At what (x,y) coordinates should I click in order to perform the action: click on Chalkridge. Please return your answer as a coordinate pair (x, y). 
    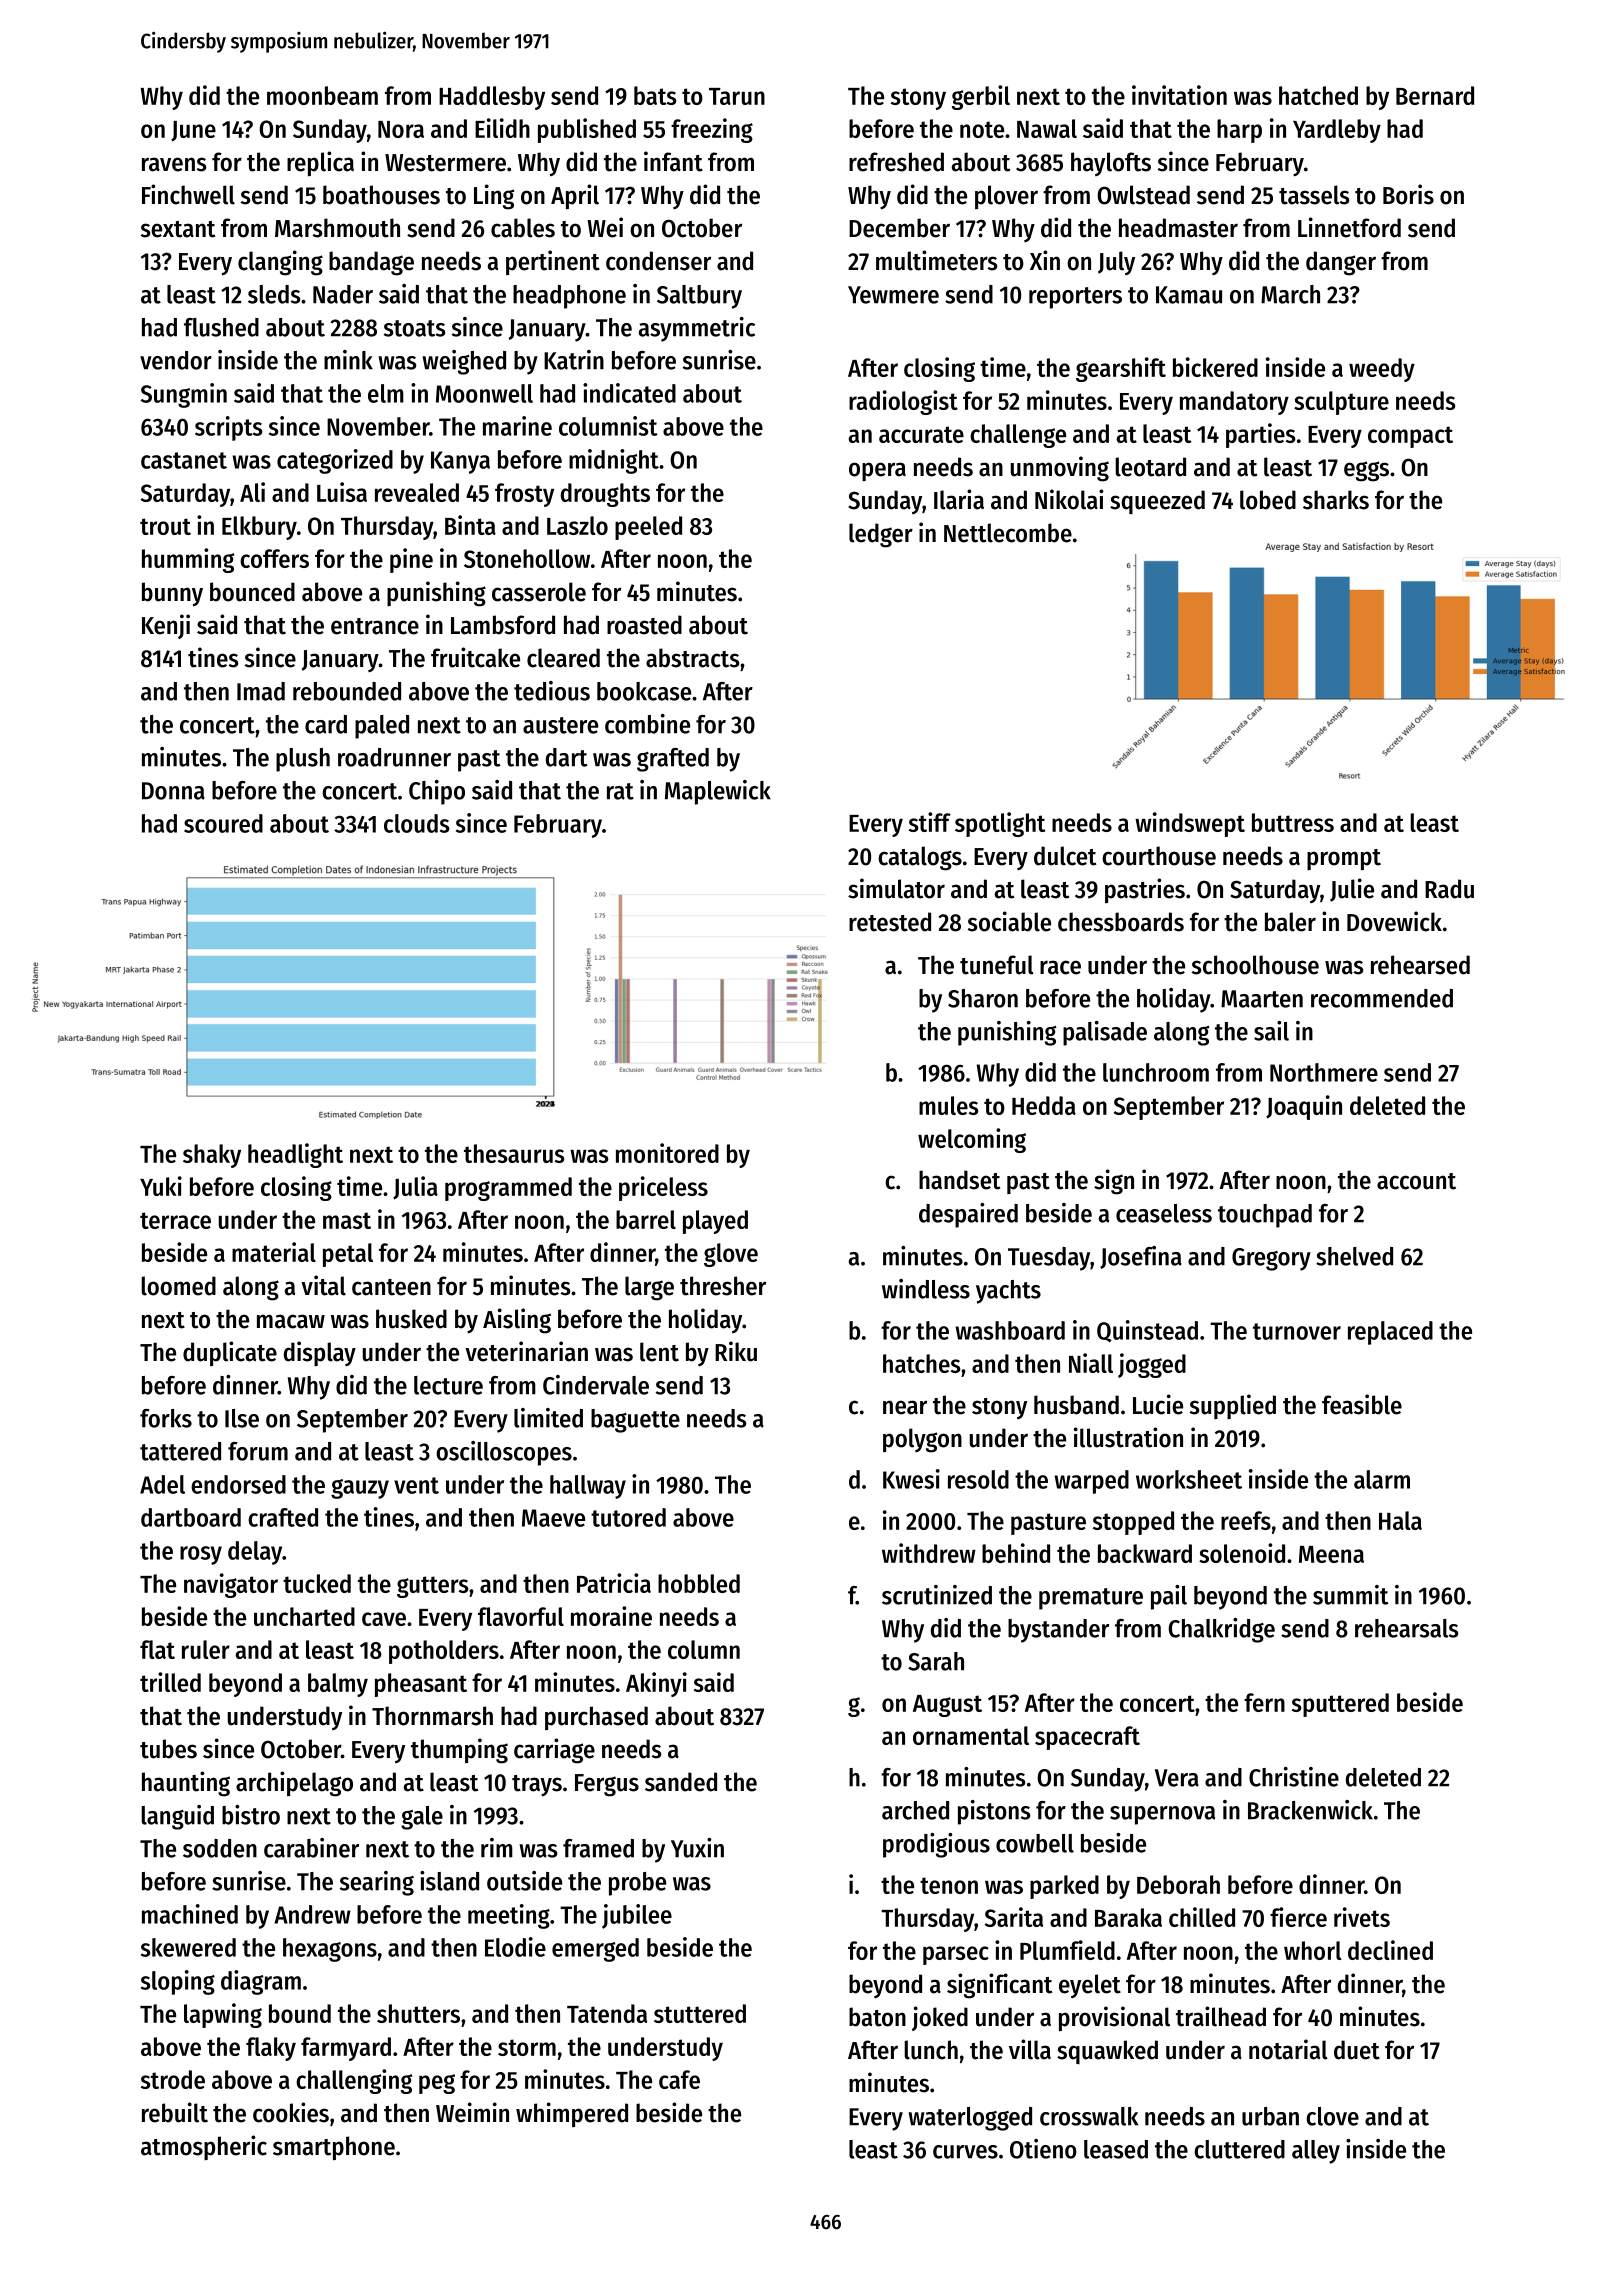
    Looking at the image, I should click on (1221, 1630).
